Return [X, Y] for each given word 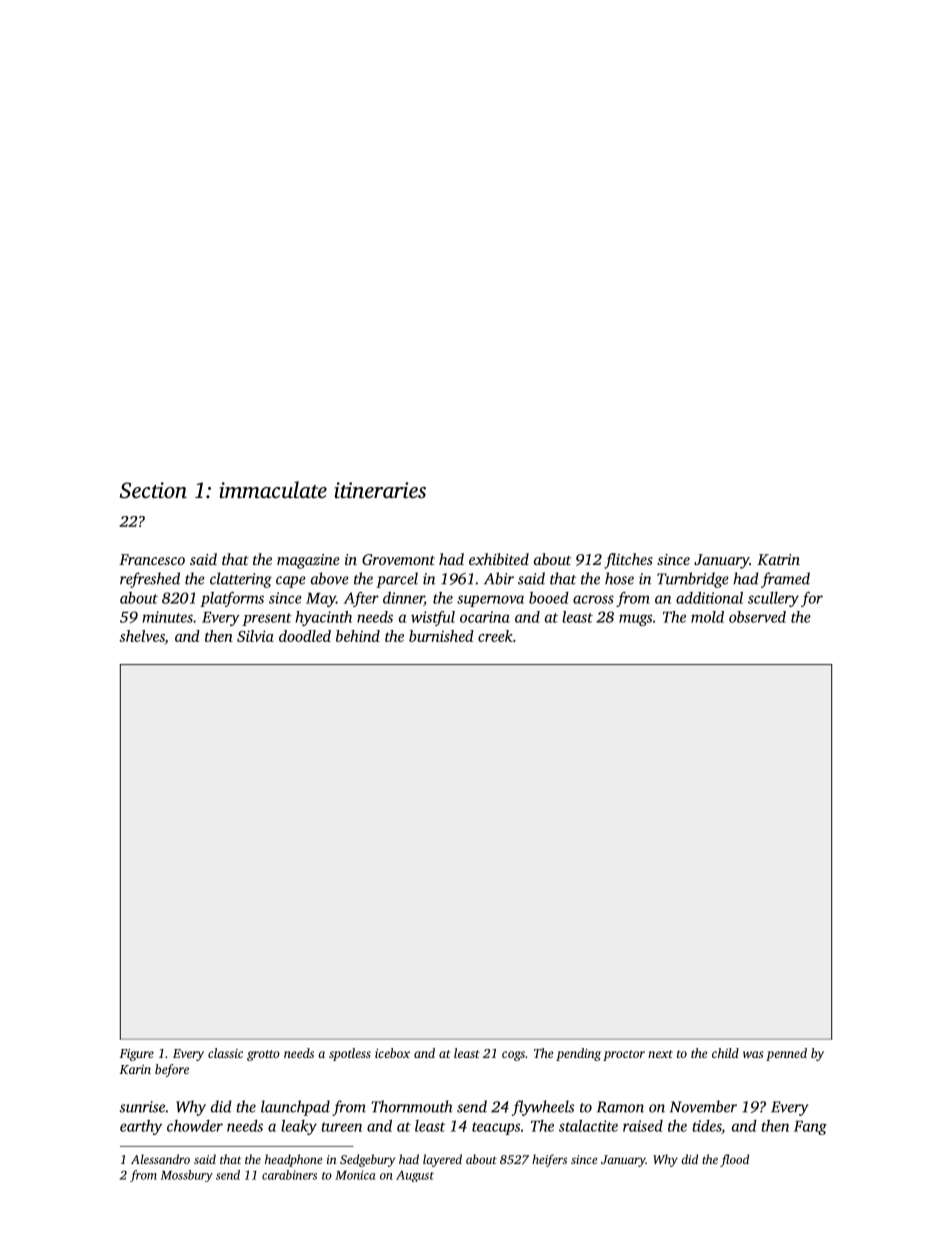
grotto [263, 1055]
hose [619, 578]
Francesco [152, 559]
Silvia [255, 636]
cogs [513, 1056]
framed [785, 580]
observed [757, 617]
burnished [441, 636]
